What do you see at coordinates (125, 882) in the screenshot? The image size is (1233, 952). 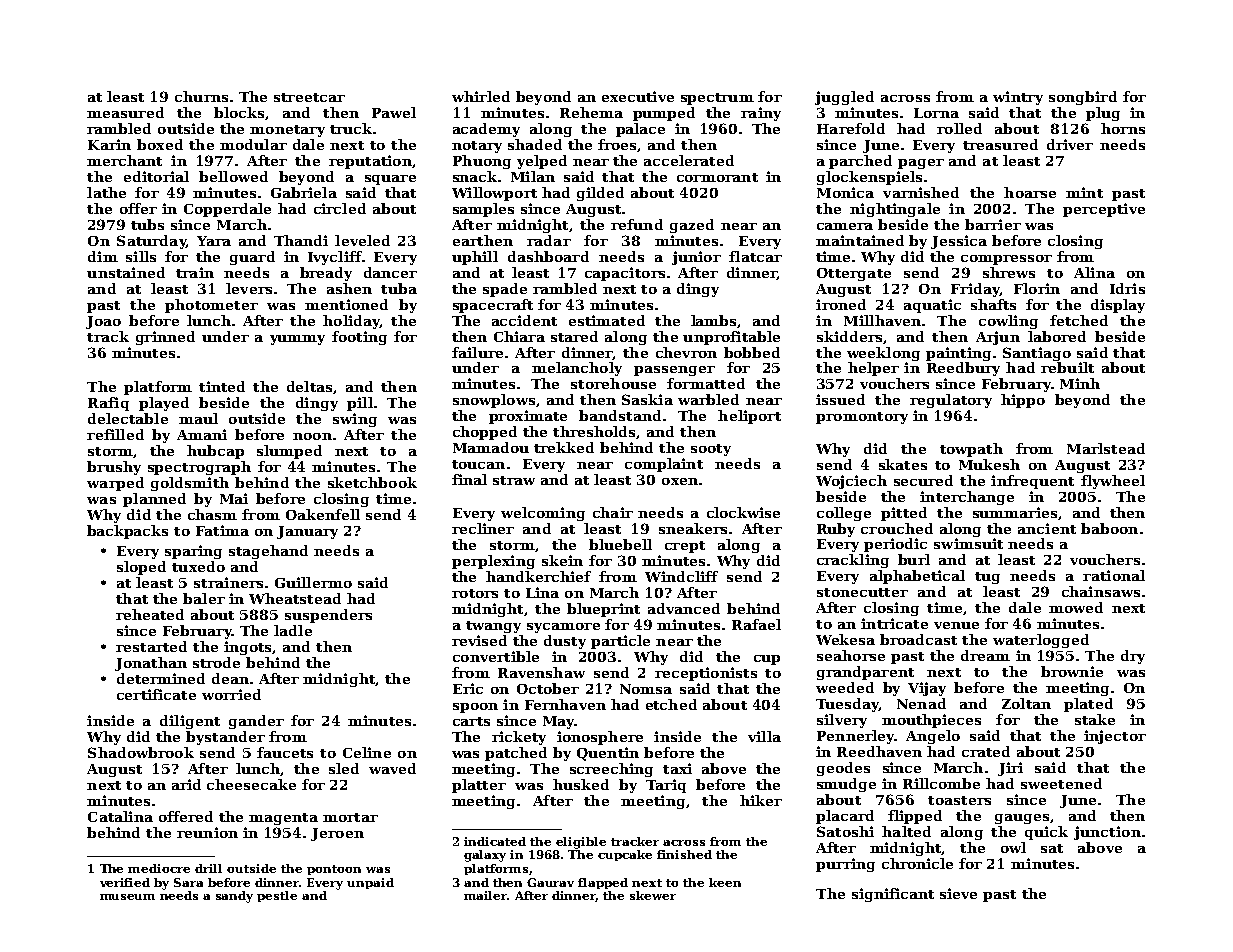 I see `verified` at bounding box center [125, 882].
